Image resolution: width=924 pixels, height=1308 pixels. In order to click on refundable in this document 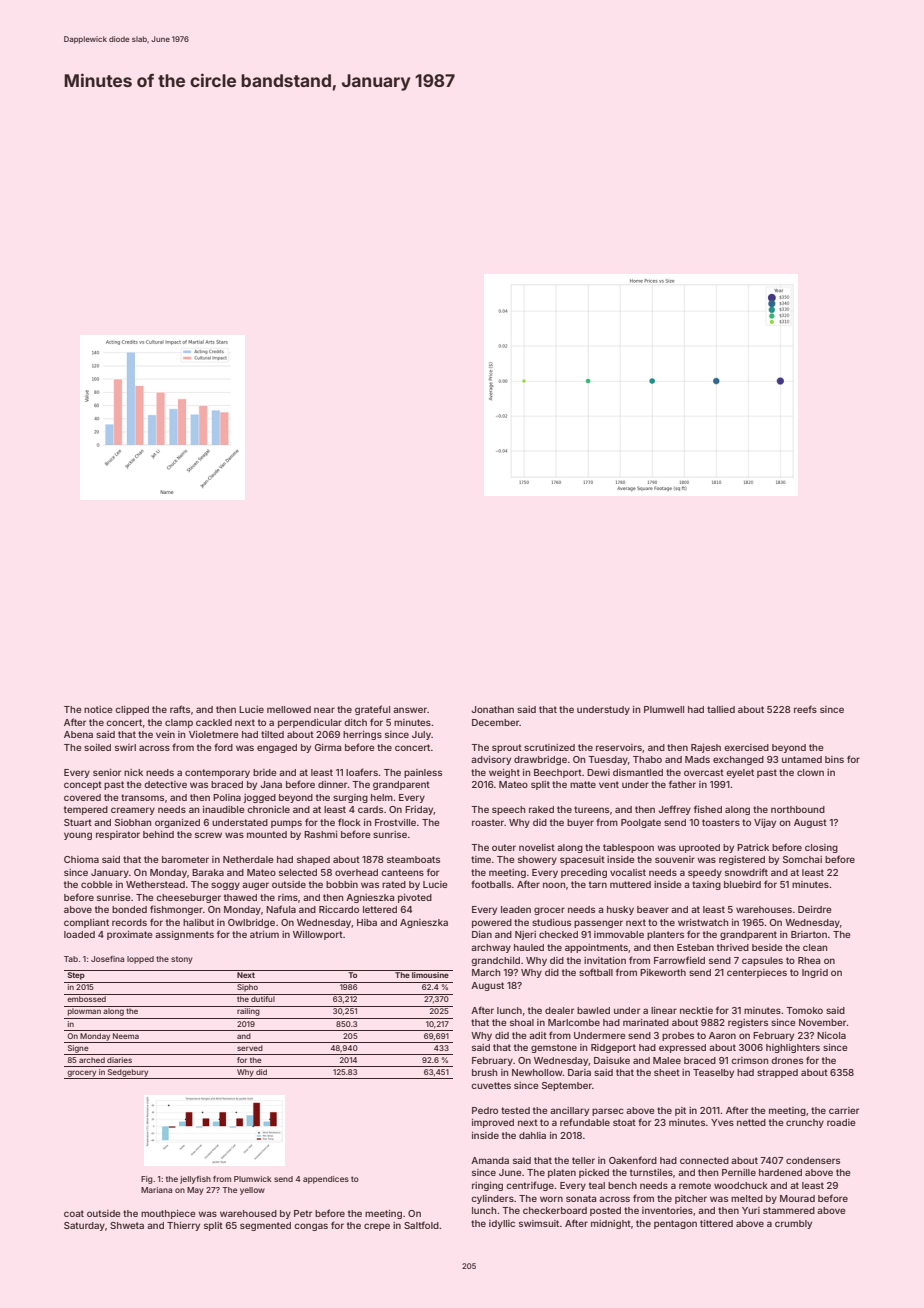, I will do `click(585, 1122)`.
